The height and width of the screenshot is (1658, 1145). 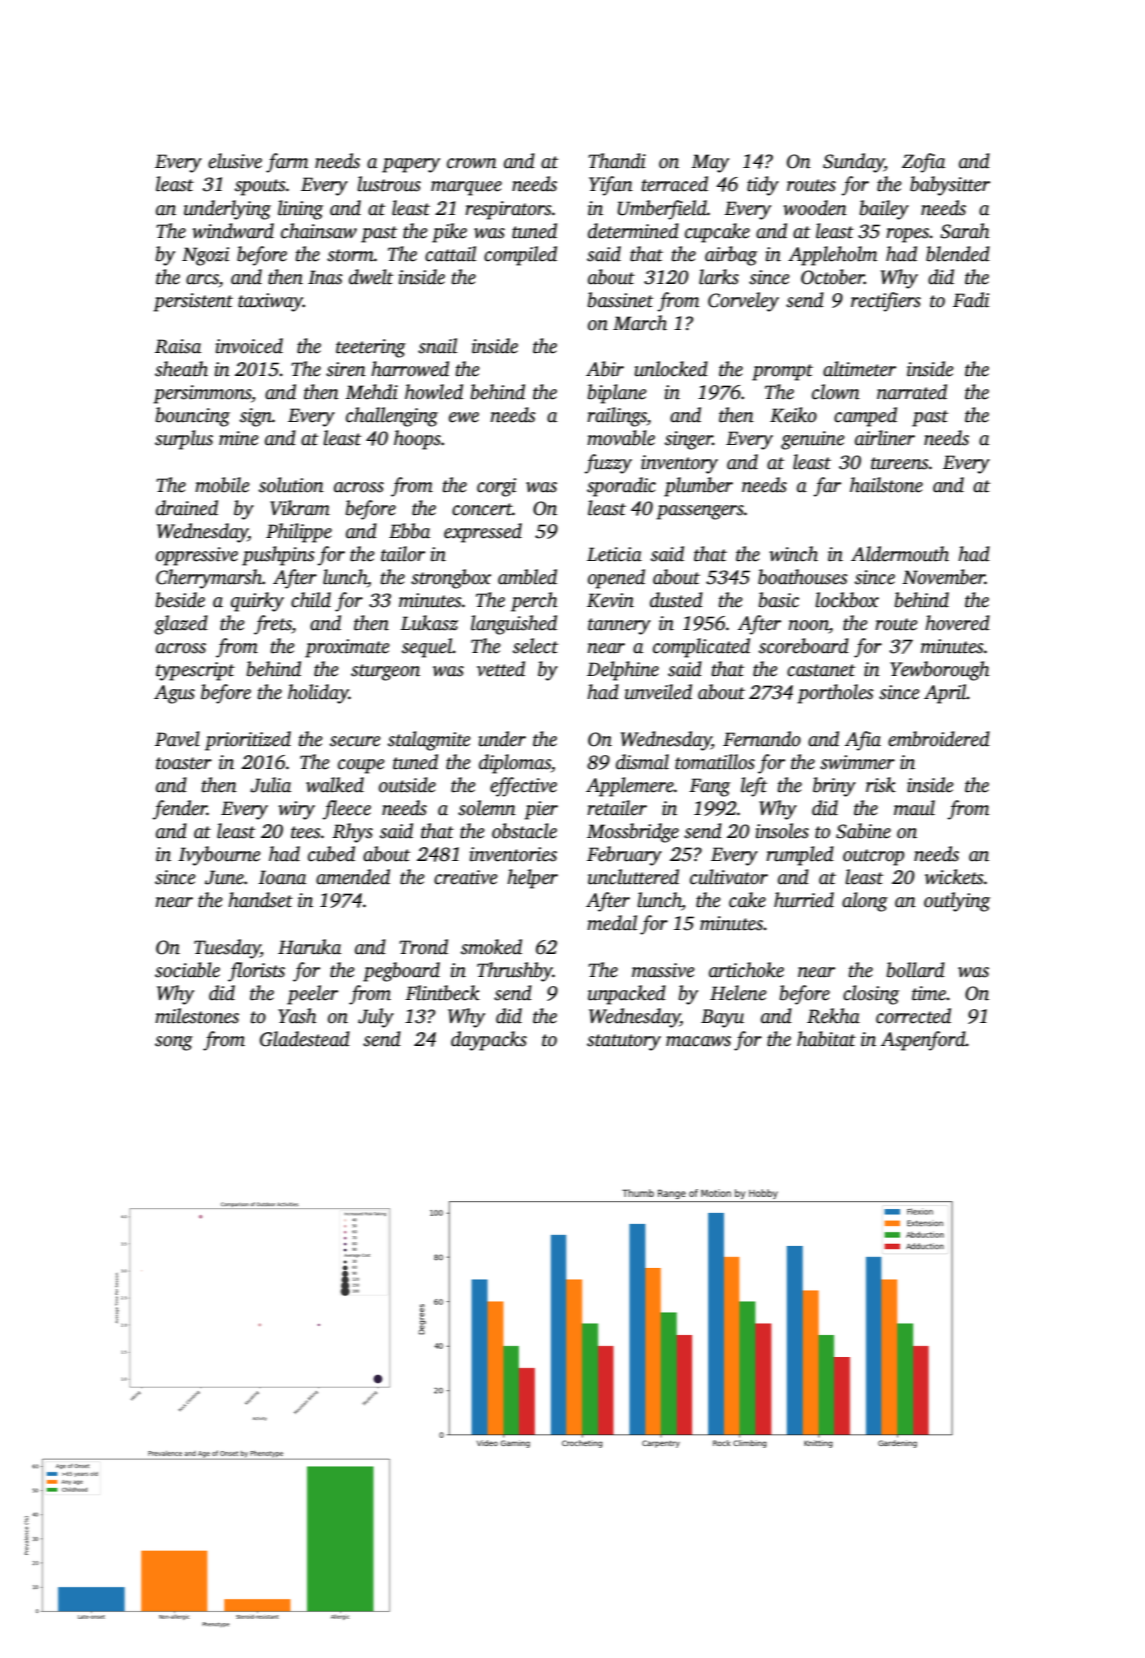 I want to click on Aspenford, so click(x=923, y=1041).
